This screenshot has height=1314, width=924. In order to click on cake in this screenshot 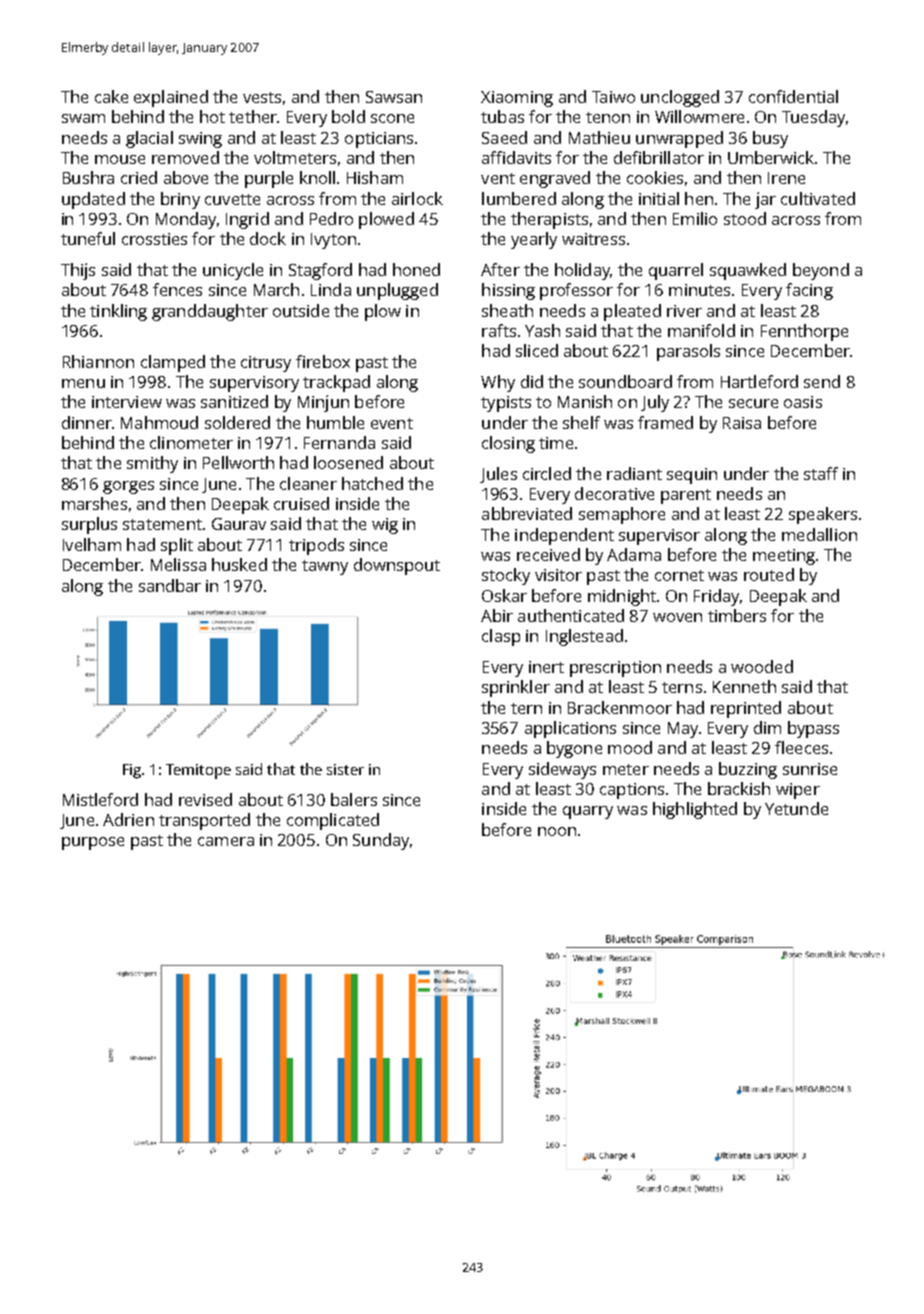, I will do `click(111, 96)`.
